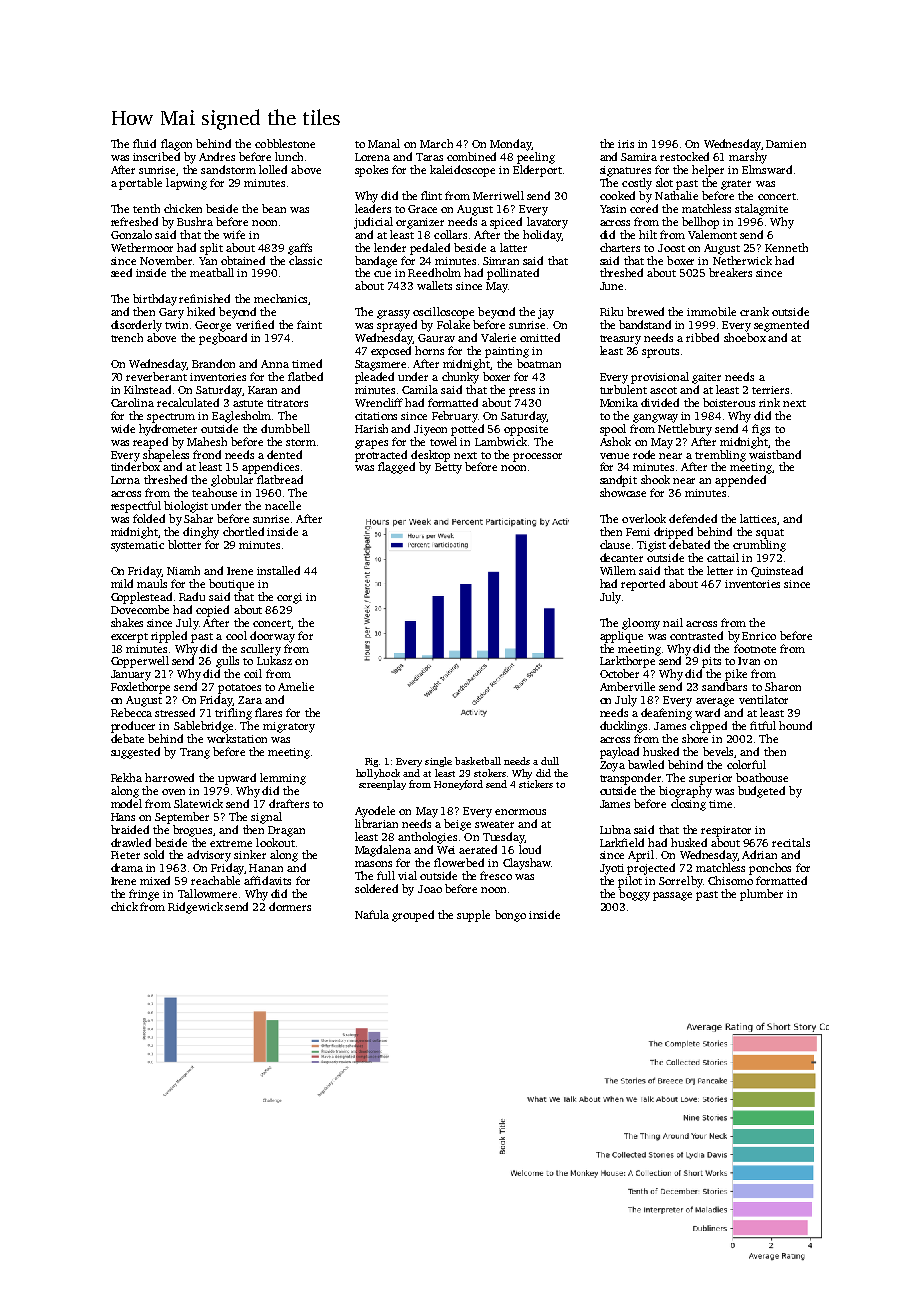 The height and width of the image is (1308, 924). What do you see at coordinates (712, 234) in the image?
I see `Valemont` at bounding box center [712, 234].
